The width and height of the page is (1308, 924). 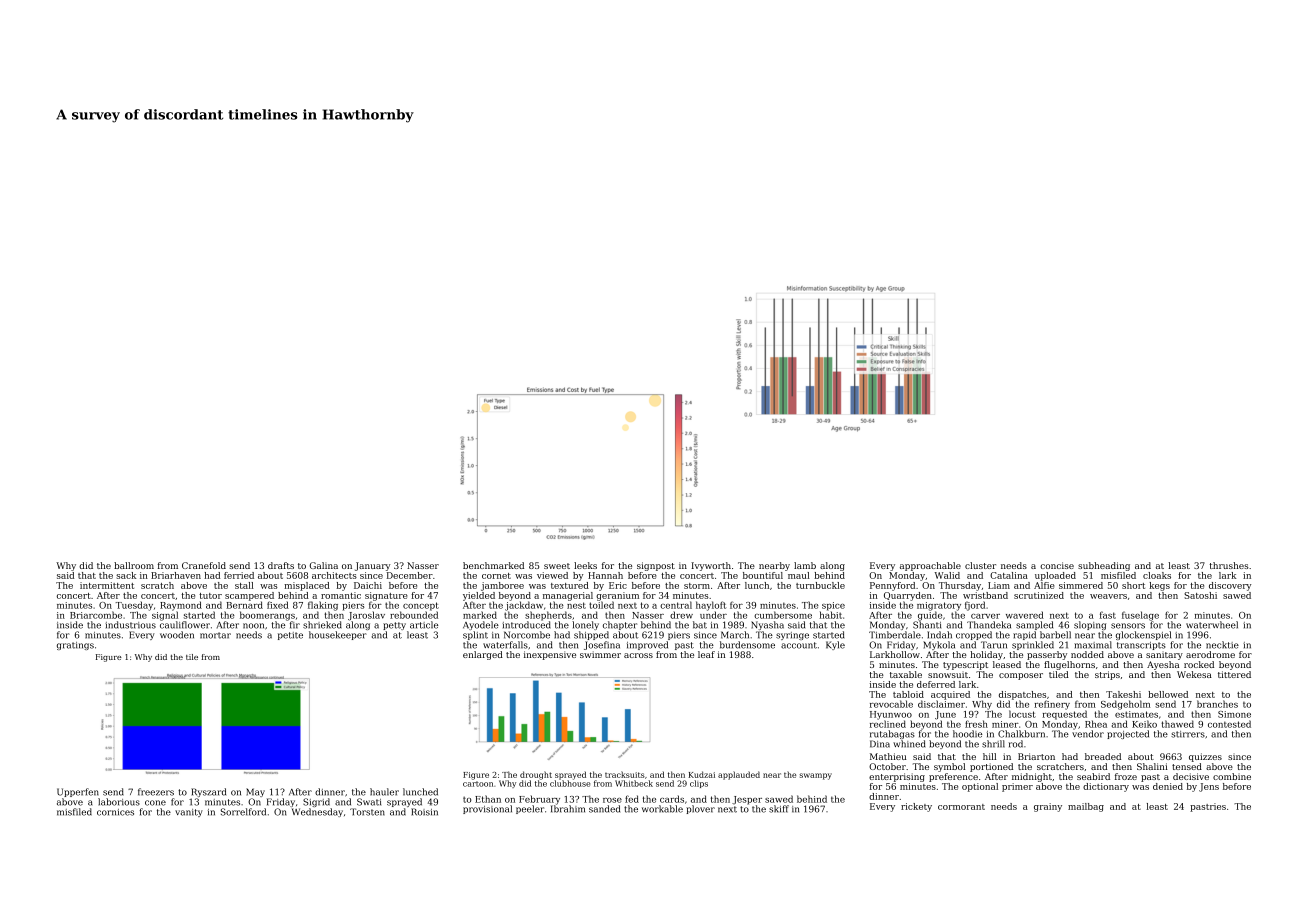 I want to click on mailbag, so click(x=1086, y=807).
